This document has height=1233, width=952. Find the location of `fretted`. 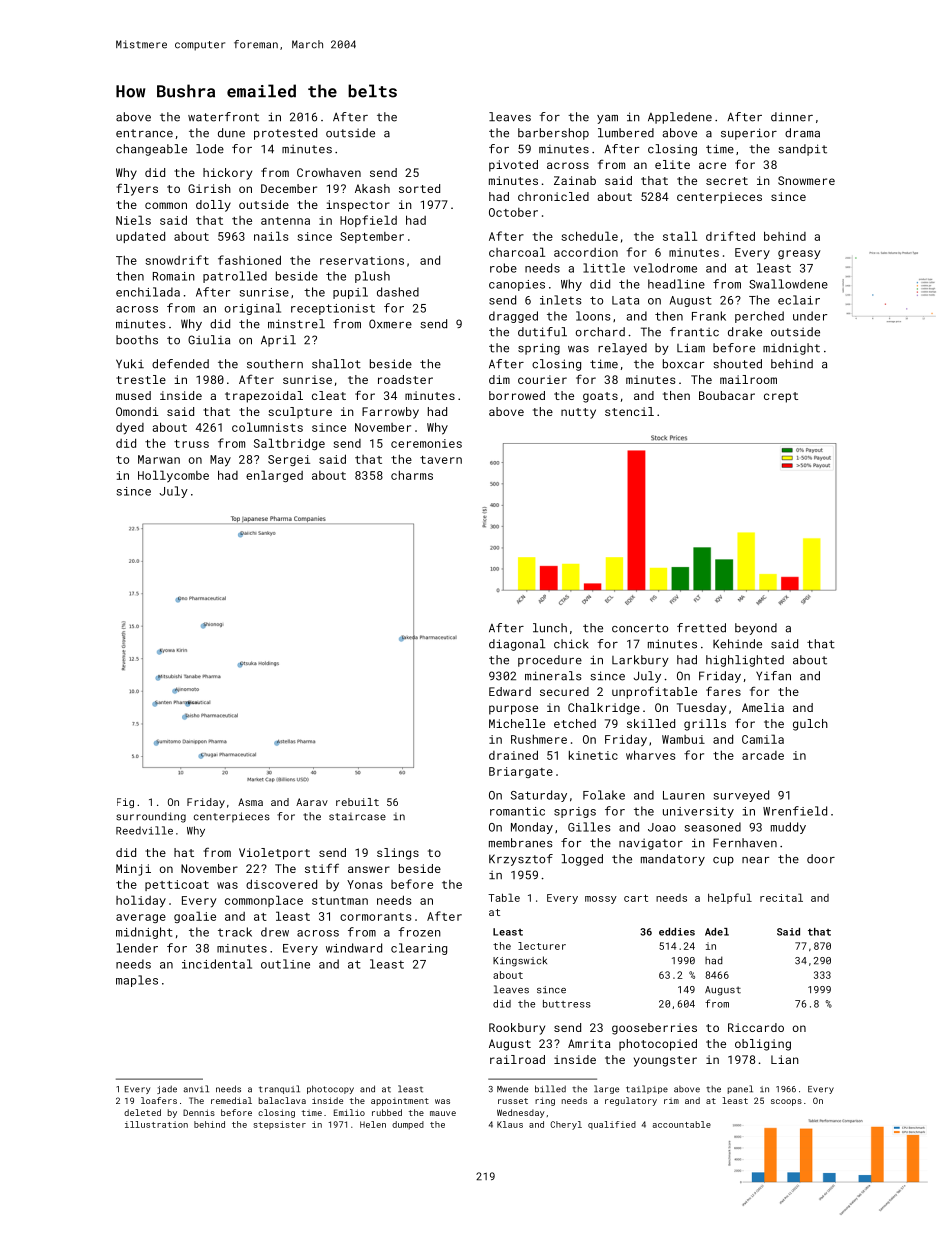

fretted is located at coordinates (701, 628).
